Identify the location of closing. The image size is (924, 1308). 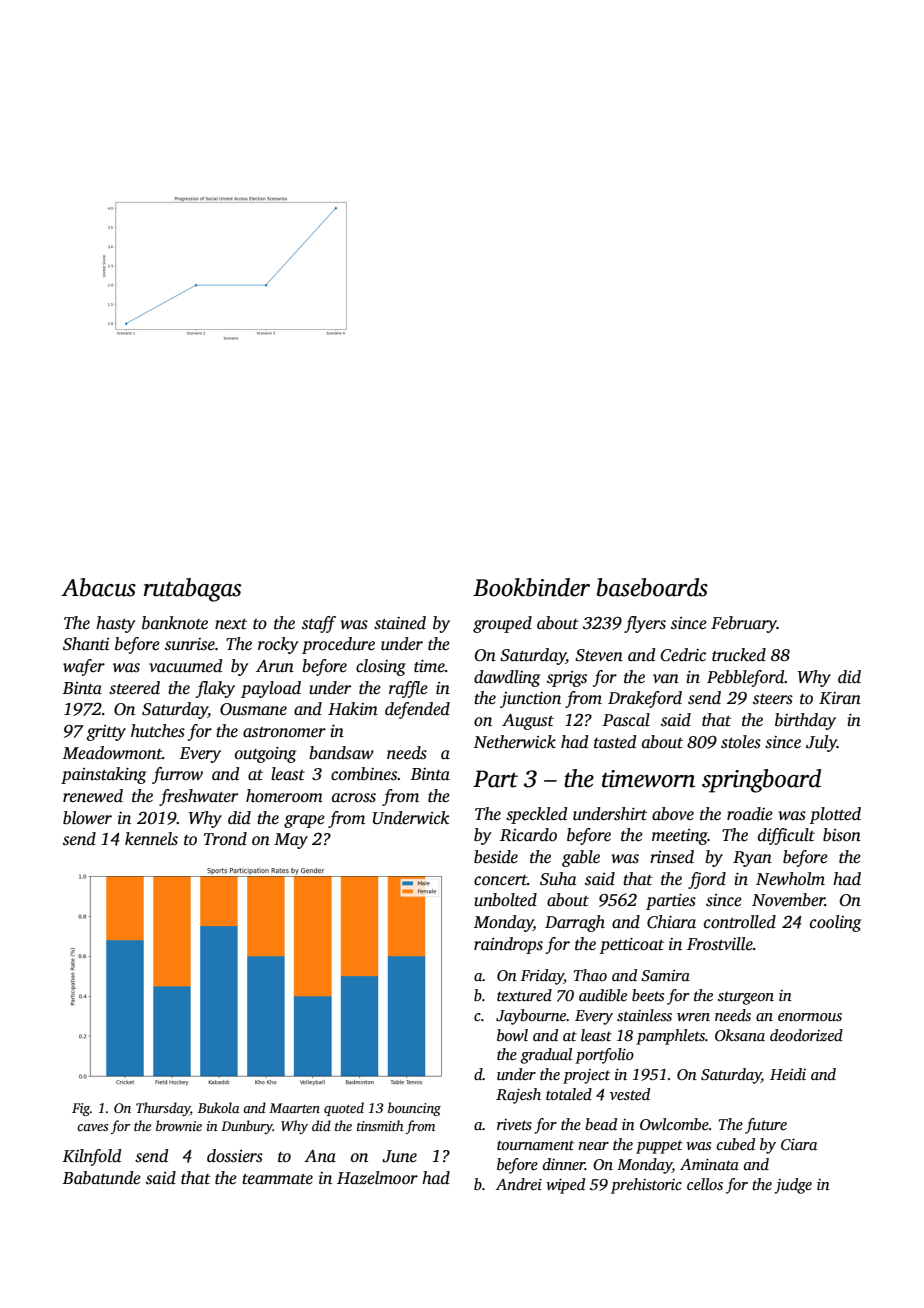
(381, 667).
